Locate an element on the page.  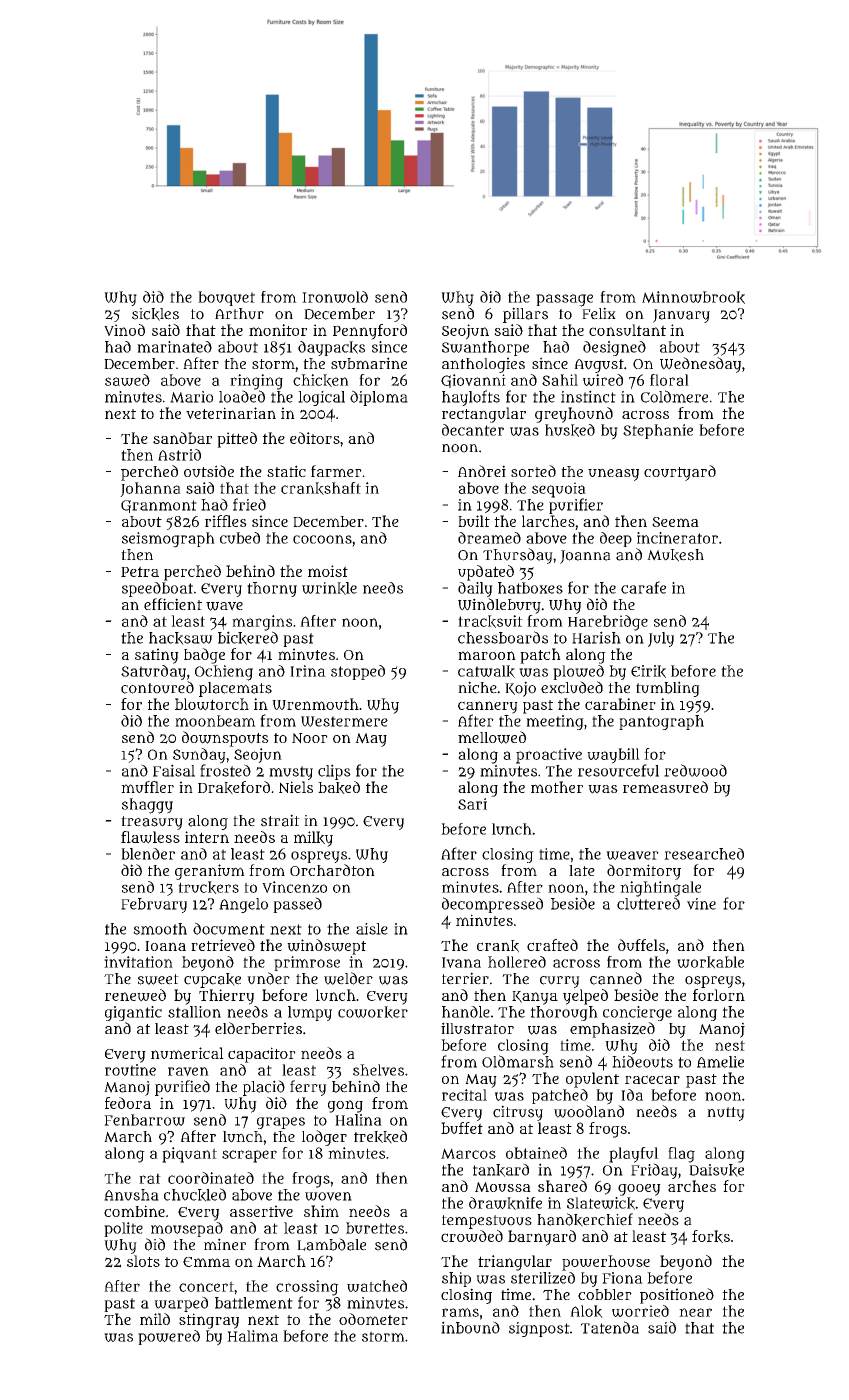
odometer is located at coordinates (373, 1319).
